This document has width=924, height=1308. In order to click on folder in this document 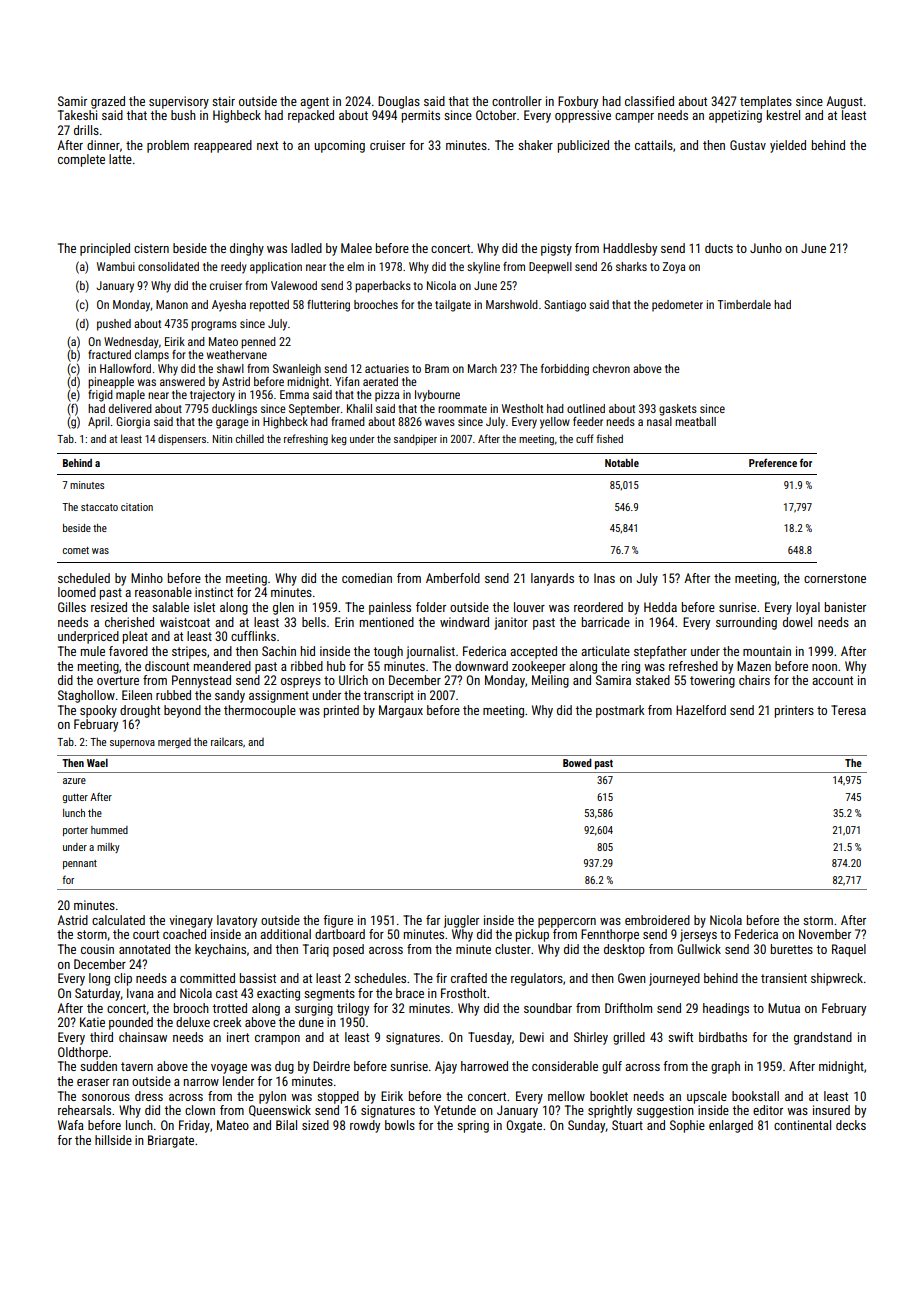, I will do `click(431, 607)`.
